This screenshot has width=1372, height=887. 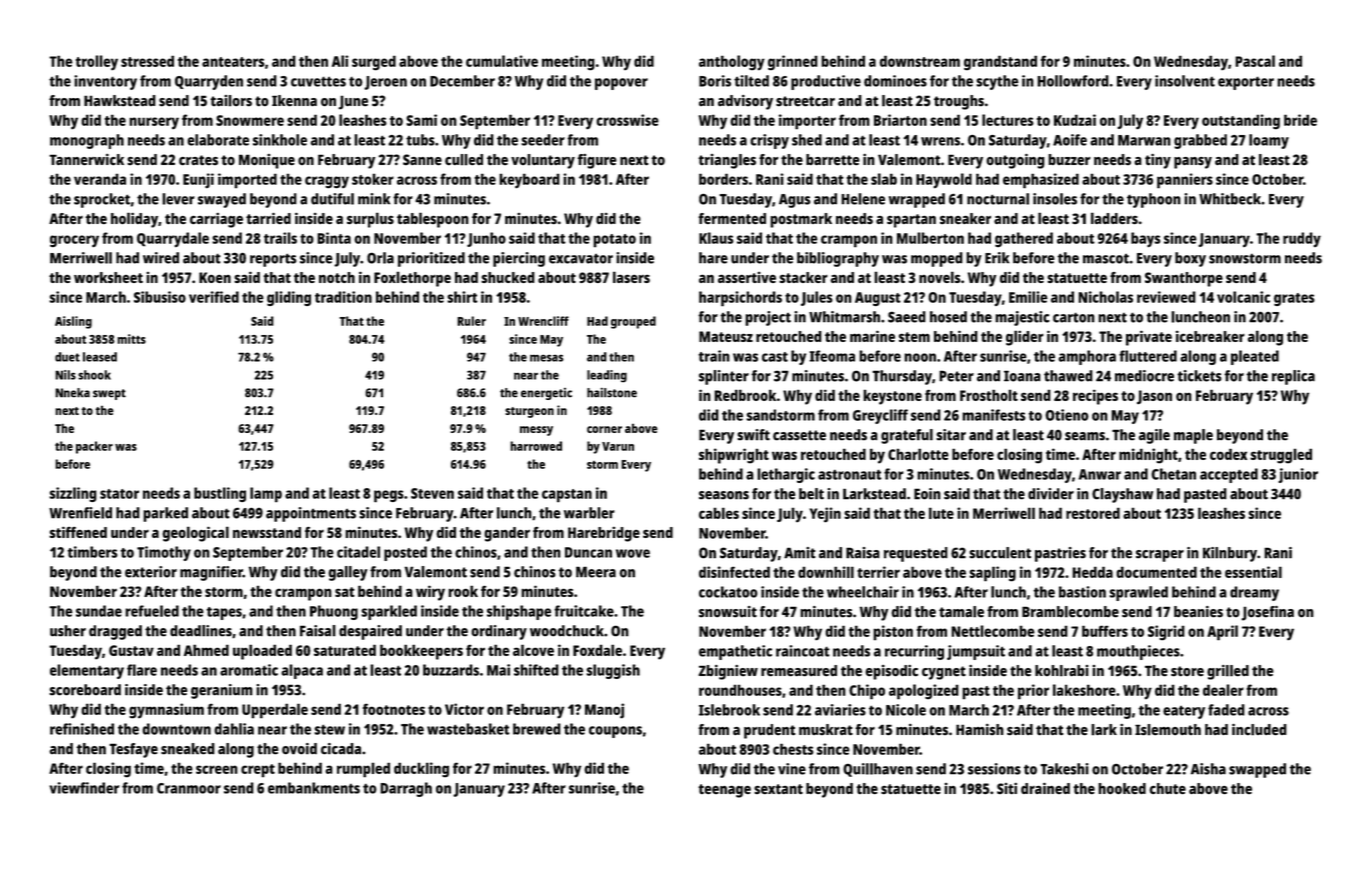 I want to click on downtown, so click(x=176, y=729).
